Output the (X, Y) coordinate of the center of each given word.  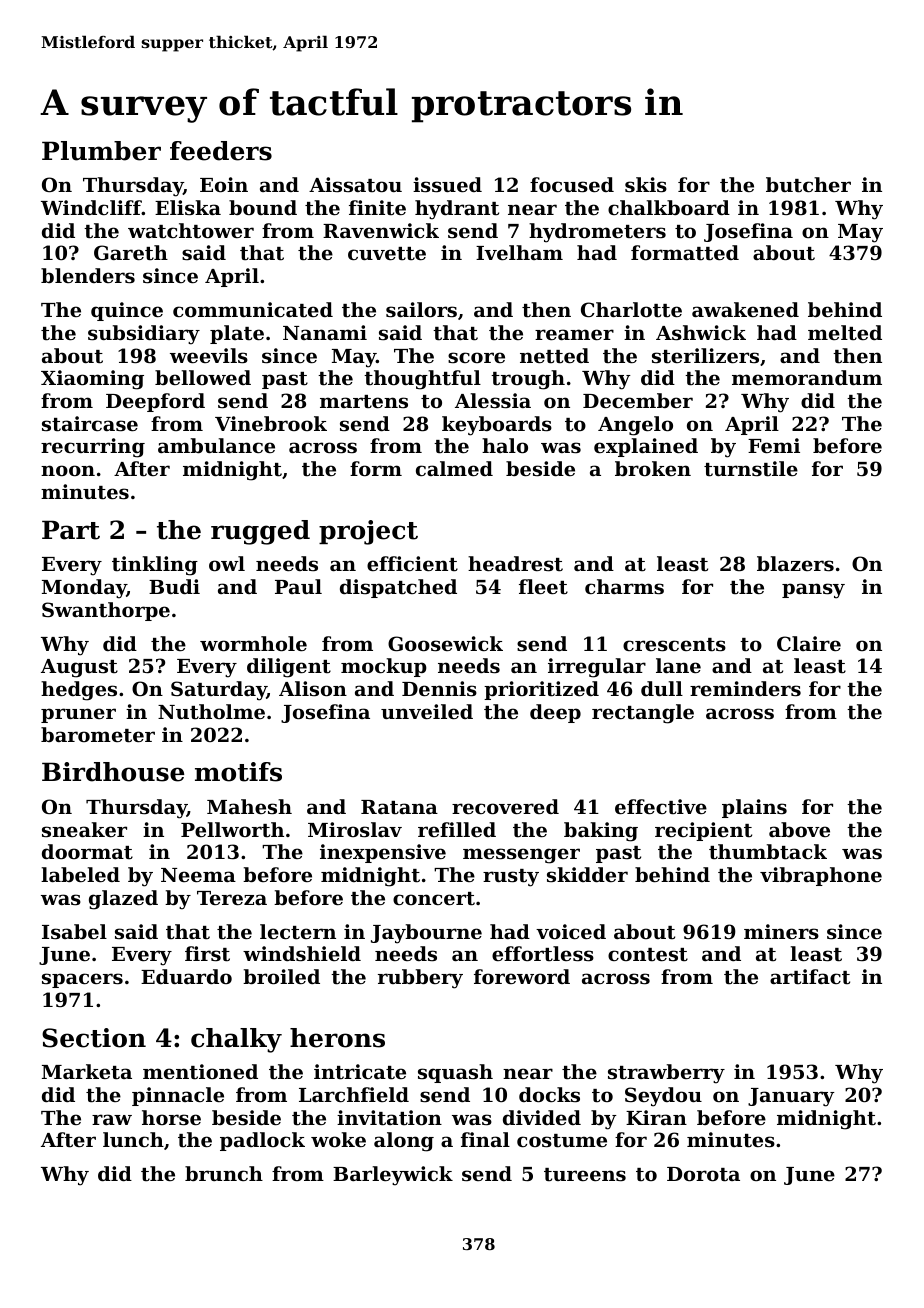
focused (572, 185)
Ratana (399, 807)
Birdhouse (113, 772)
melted (845, 333)
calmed (454, 468)
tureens (585, 1175)
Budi (174, 586)
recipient (703, 831)
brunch (224, 1173)
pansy (813, 591)
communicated (253, 310)
